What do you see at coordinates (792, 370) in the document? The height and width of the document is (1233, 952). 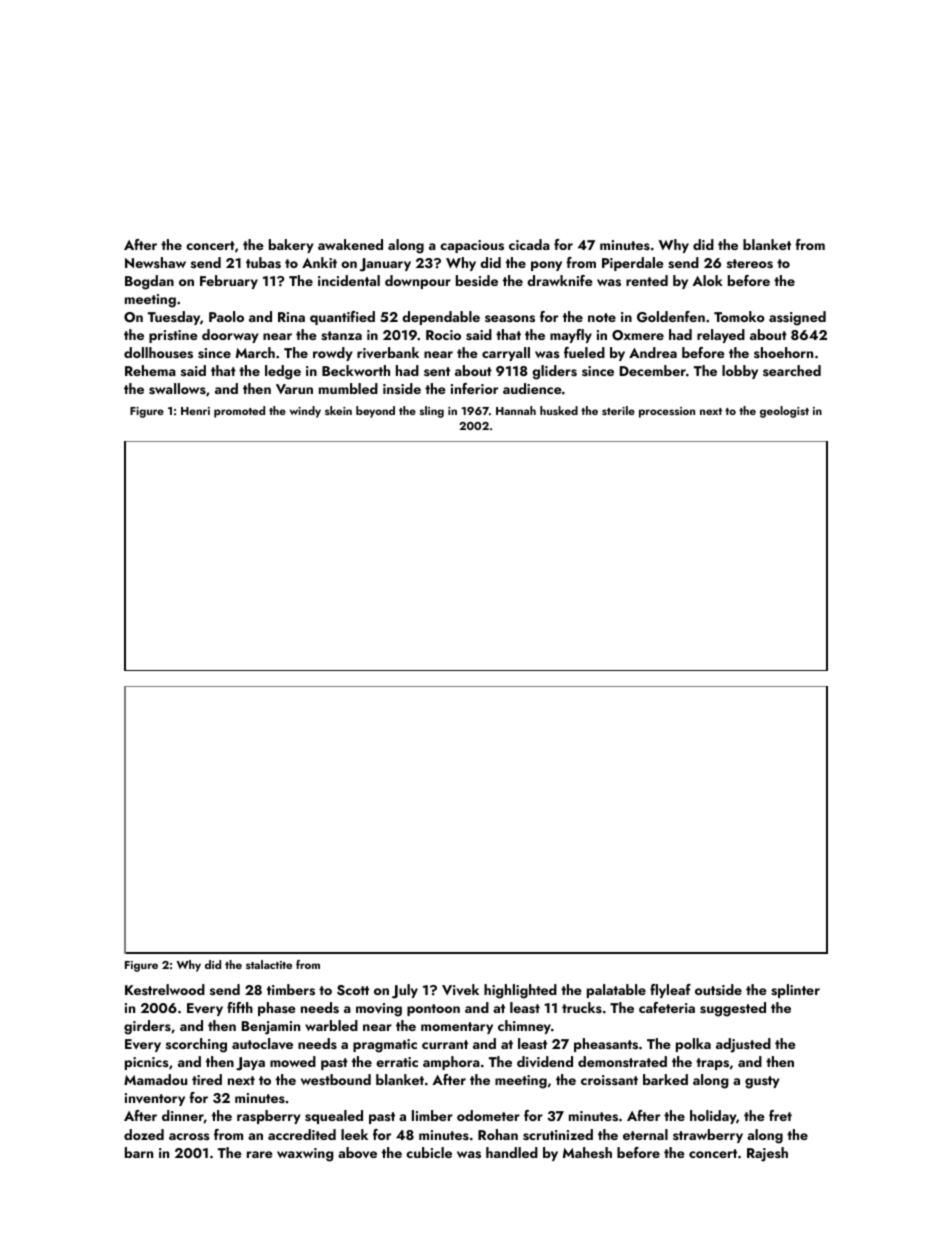 I see `searched` at bounding box center [792, 370].
